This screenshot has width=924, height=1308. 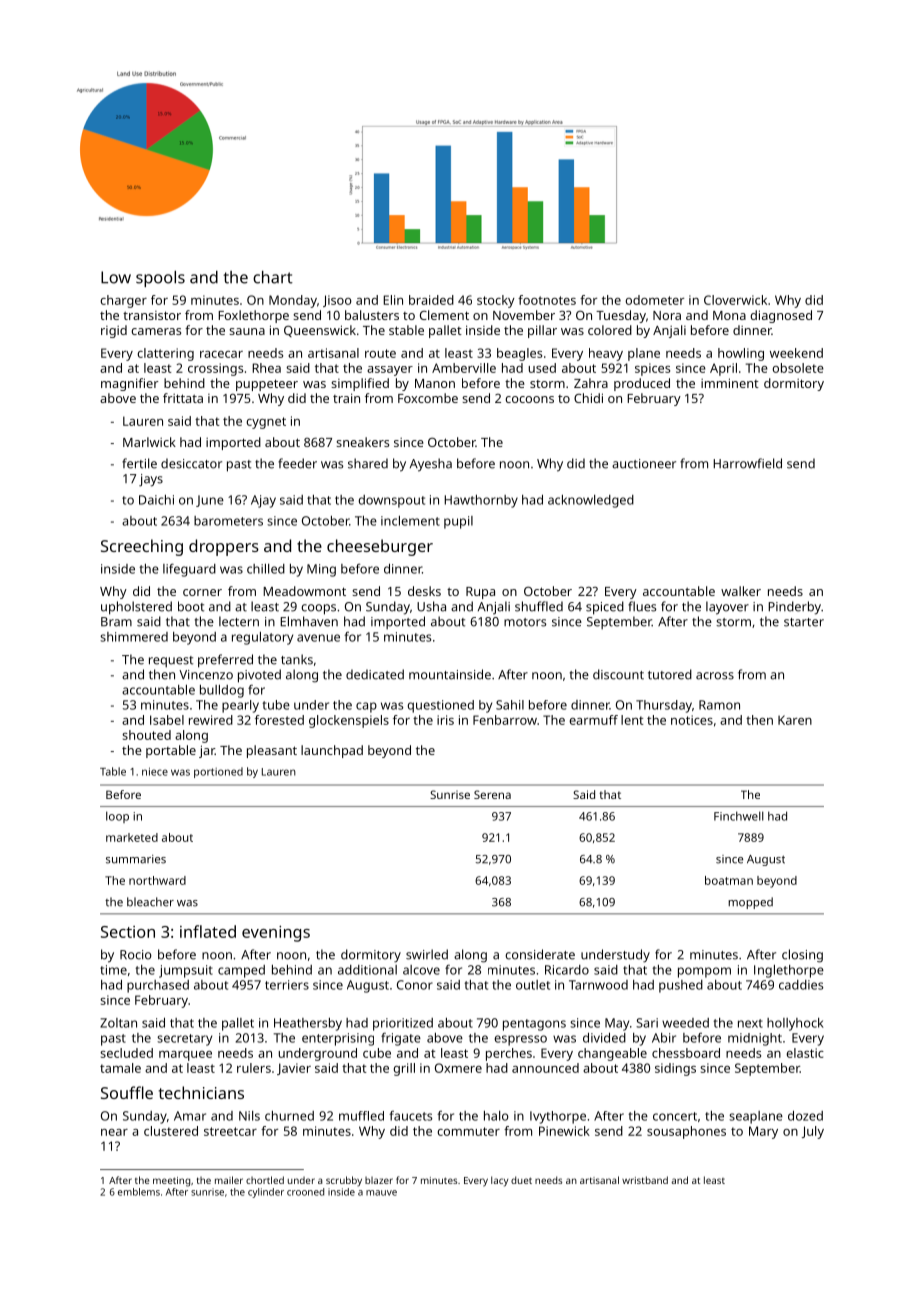 I want to click on downspout, so click(x=392, y=501).
